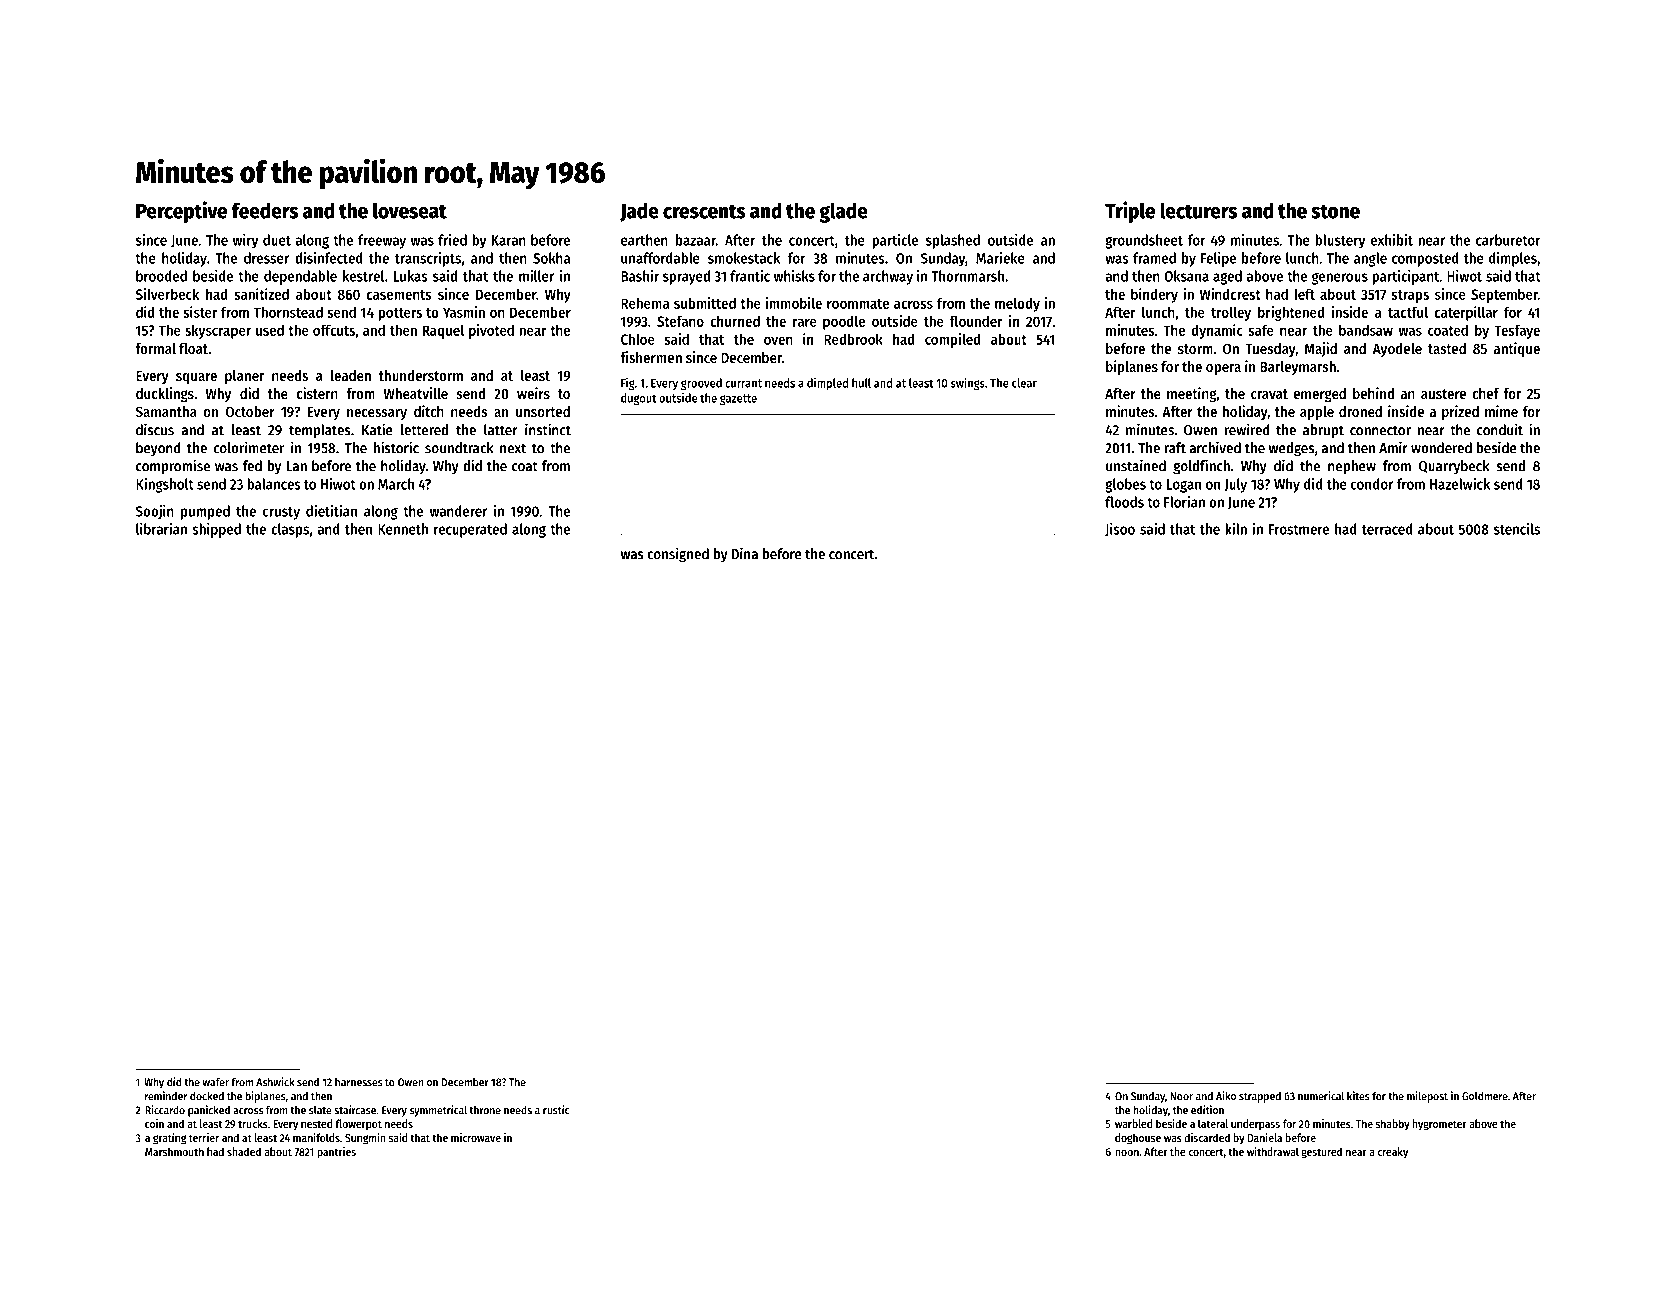  What do you see at coordinates (696, 240) in the image?
I see `bazaar` at bounding box center [696, 240].
